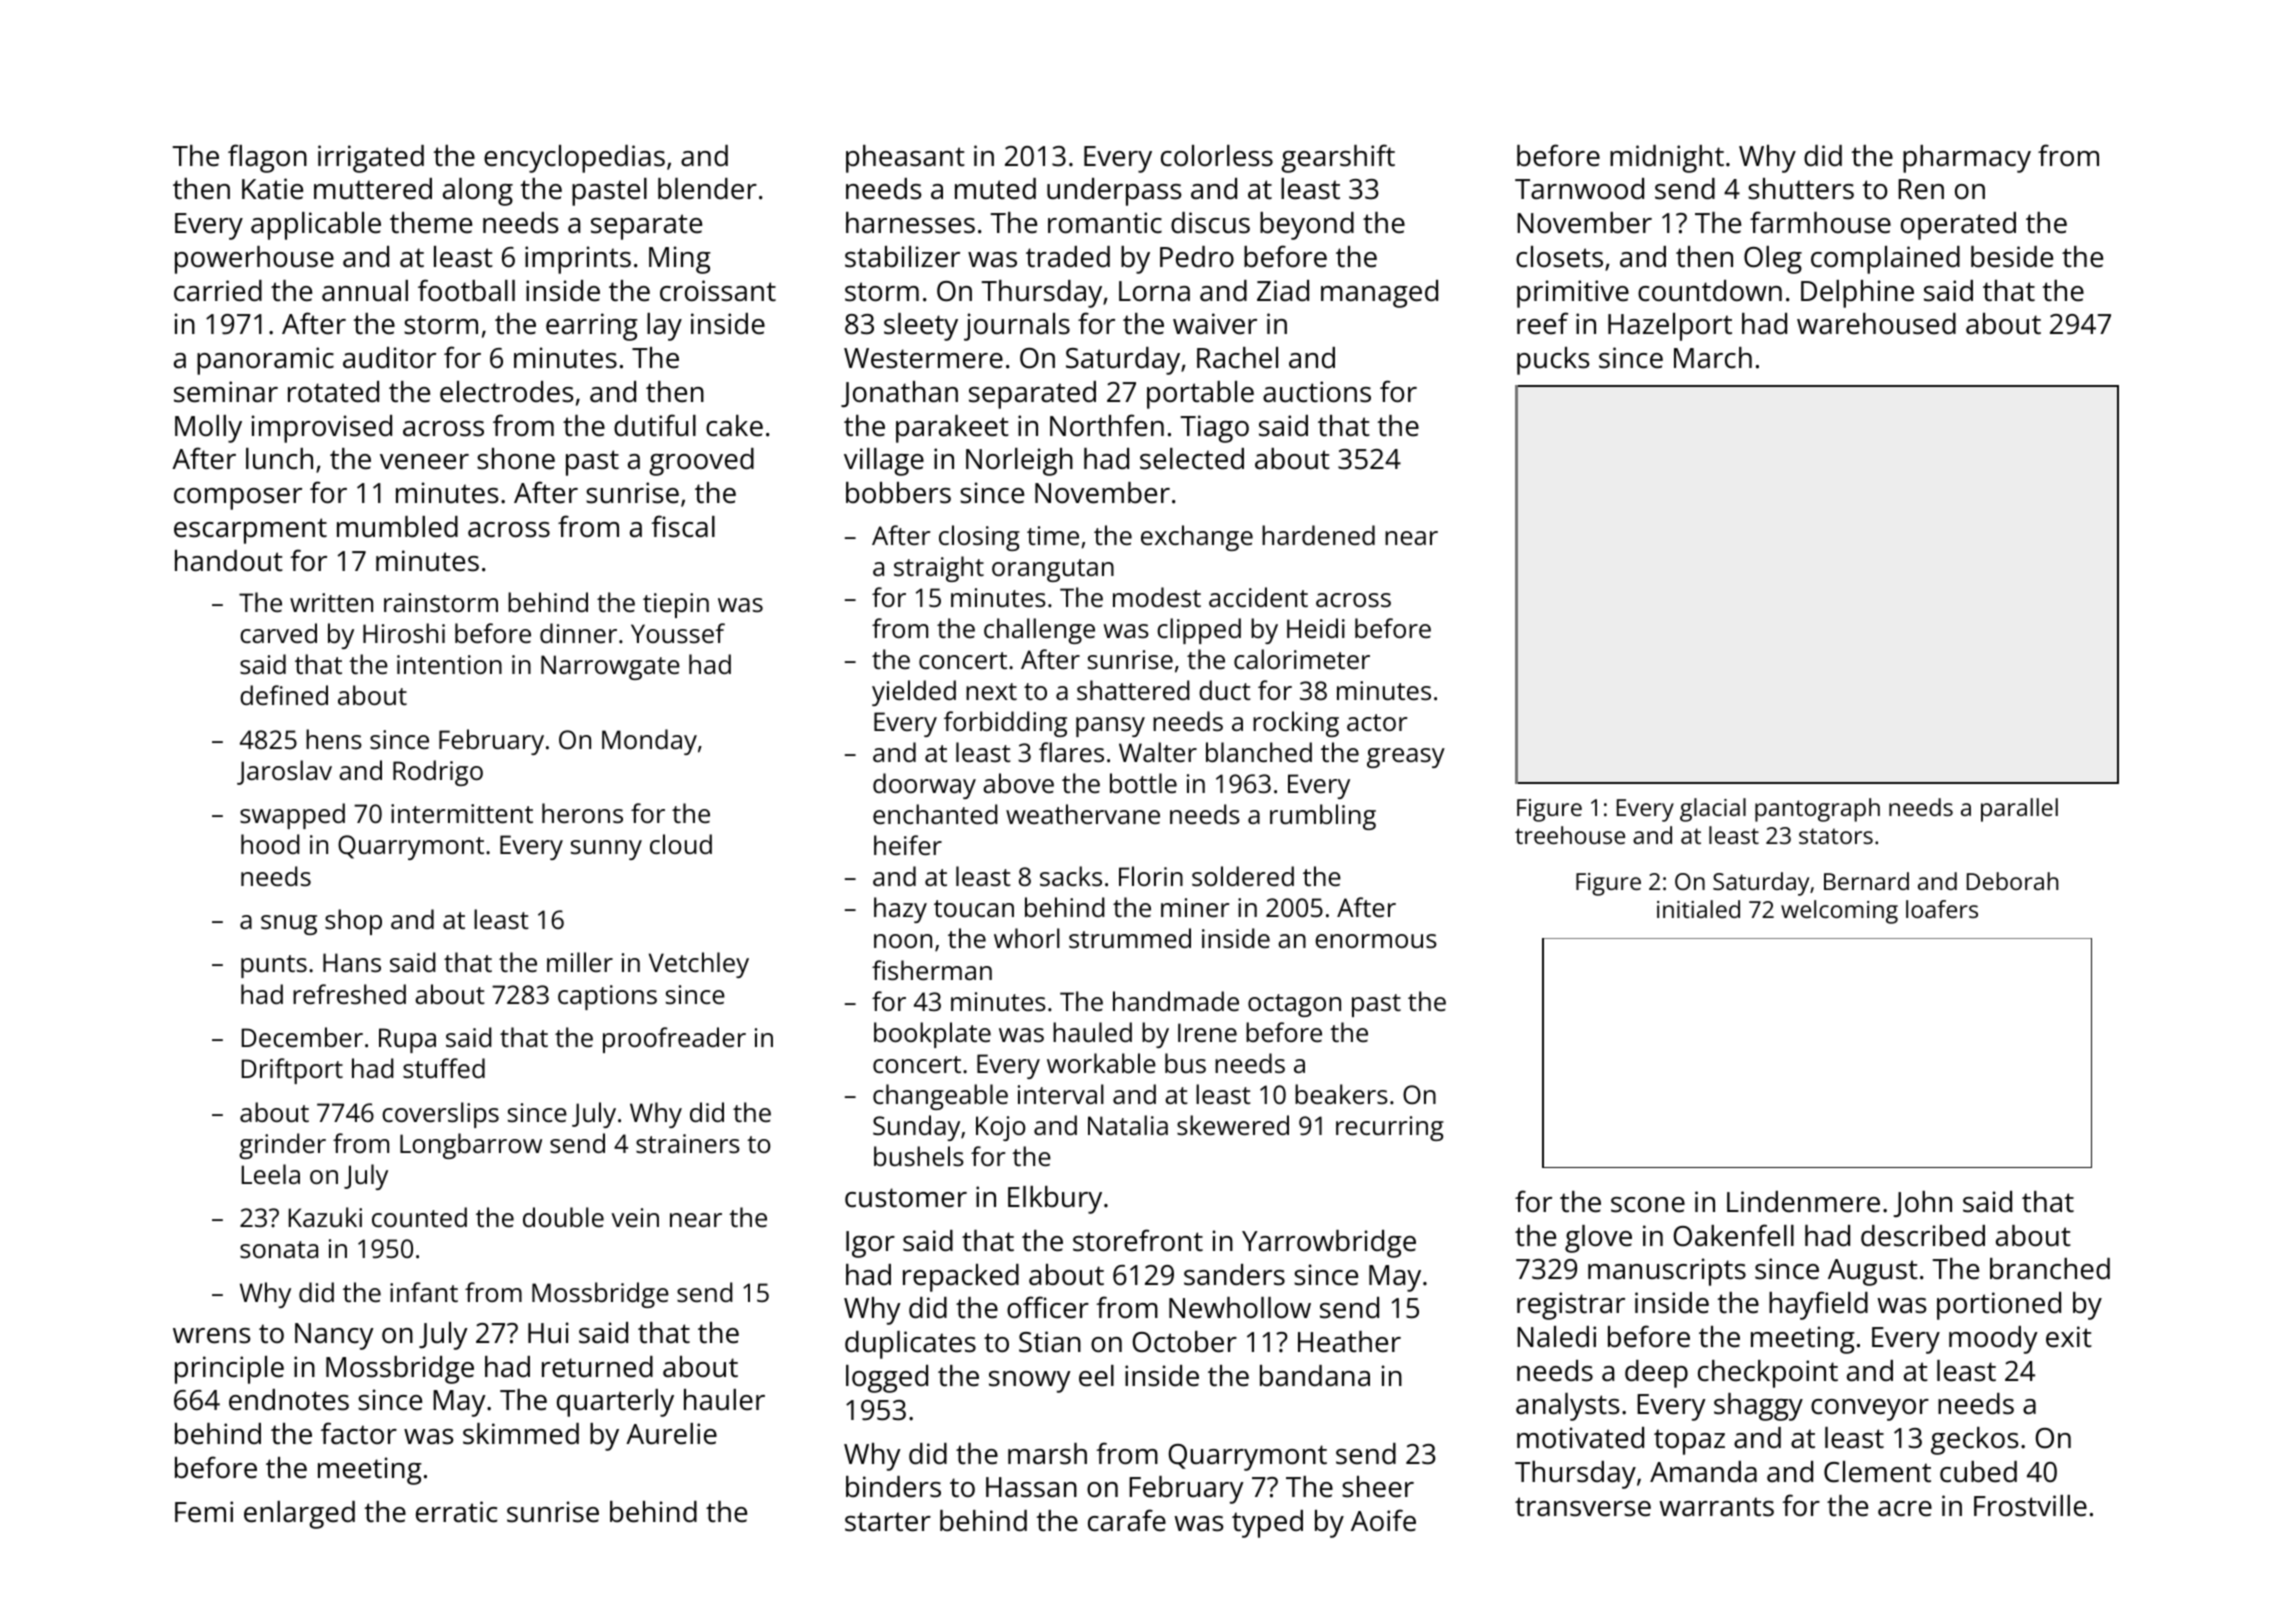  What do you see at coordinates (302, 1037) in the screenshot?
I see `December` at bounding box center [302, 1037].
